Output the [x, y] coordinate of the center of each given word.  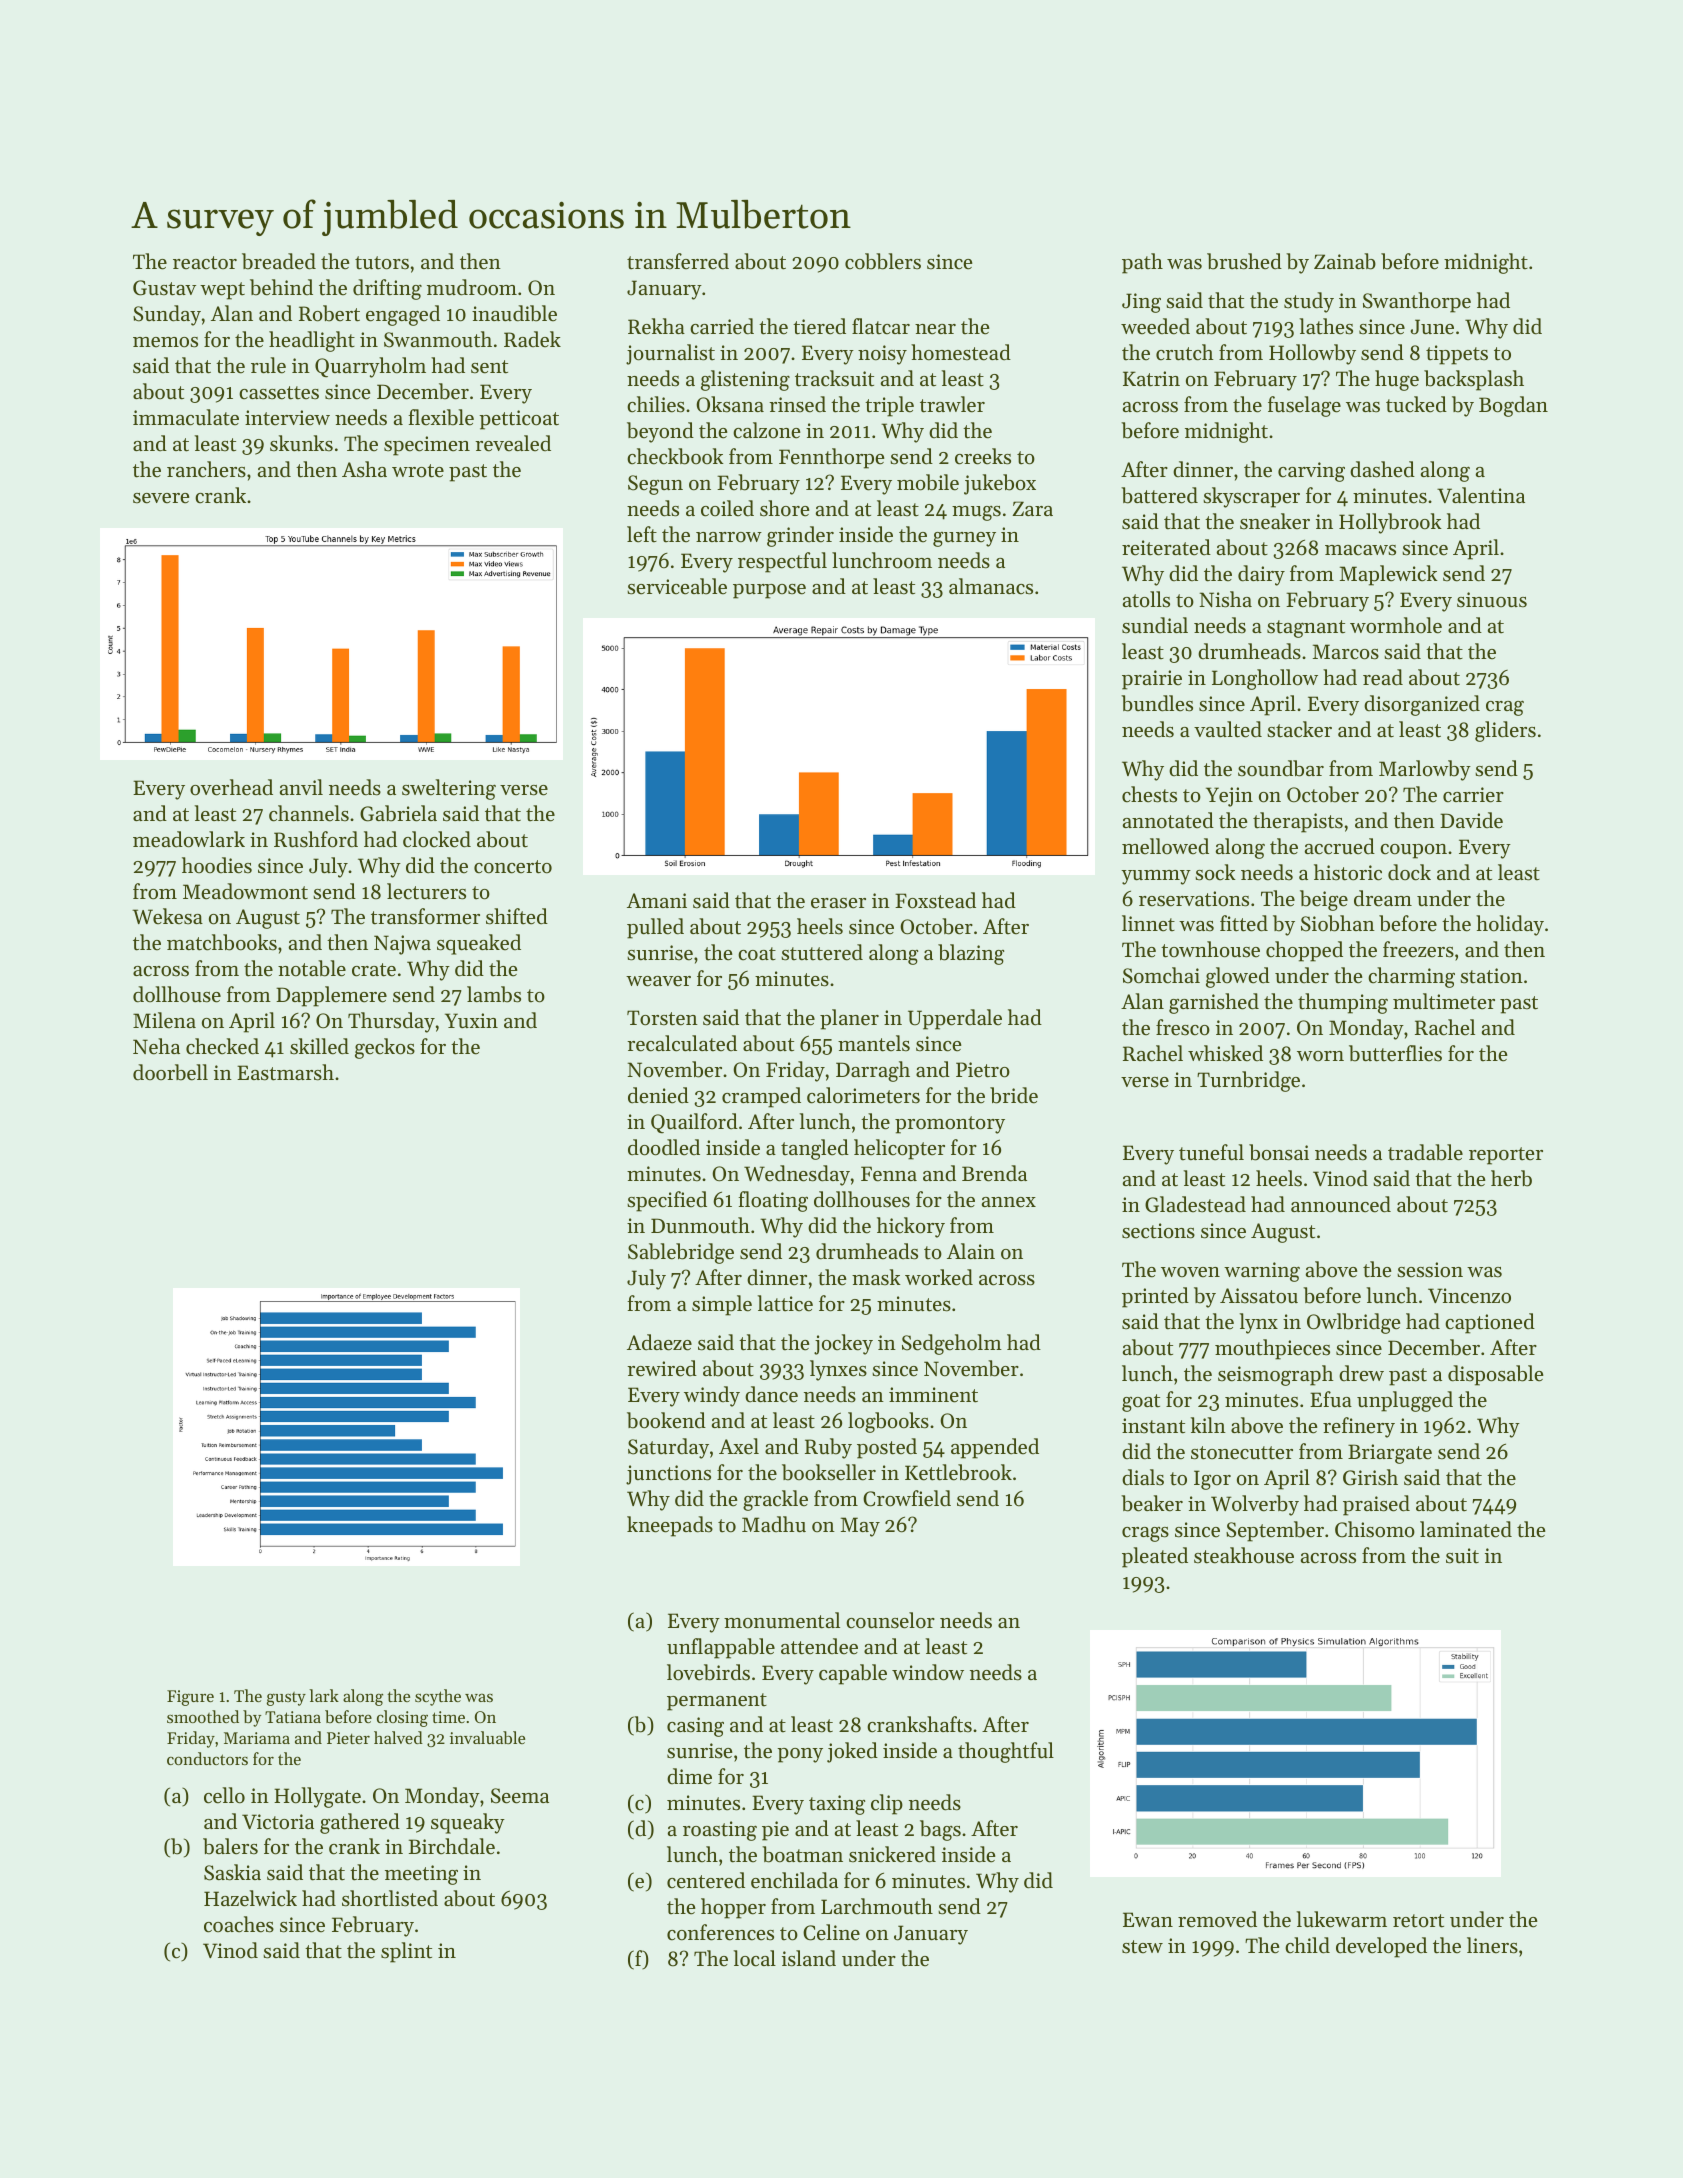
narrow [729, 537]
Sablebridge [681, 1253]
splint [406, 1952]
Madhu [774, 1524]
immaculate [186, 417]
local [754, 1958]
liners [1492, 1945]
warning [1262, 1272]
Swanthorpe [1417, 302]
